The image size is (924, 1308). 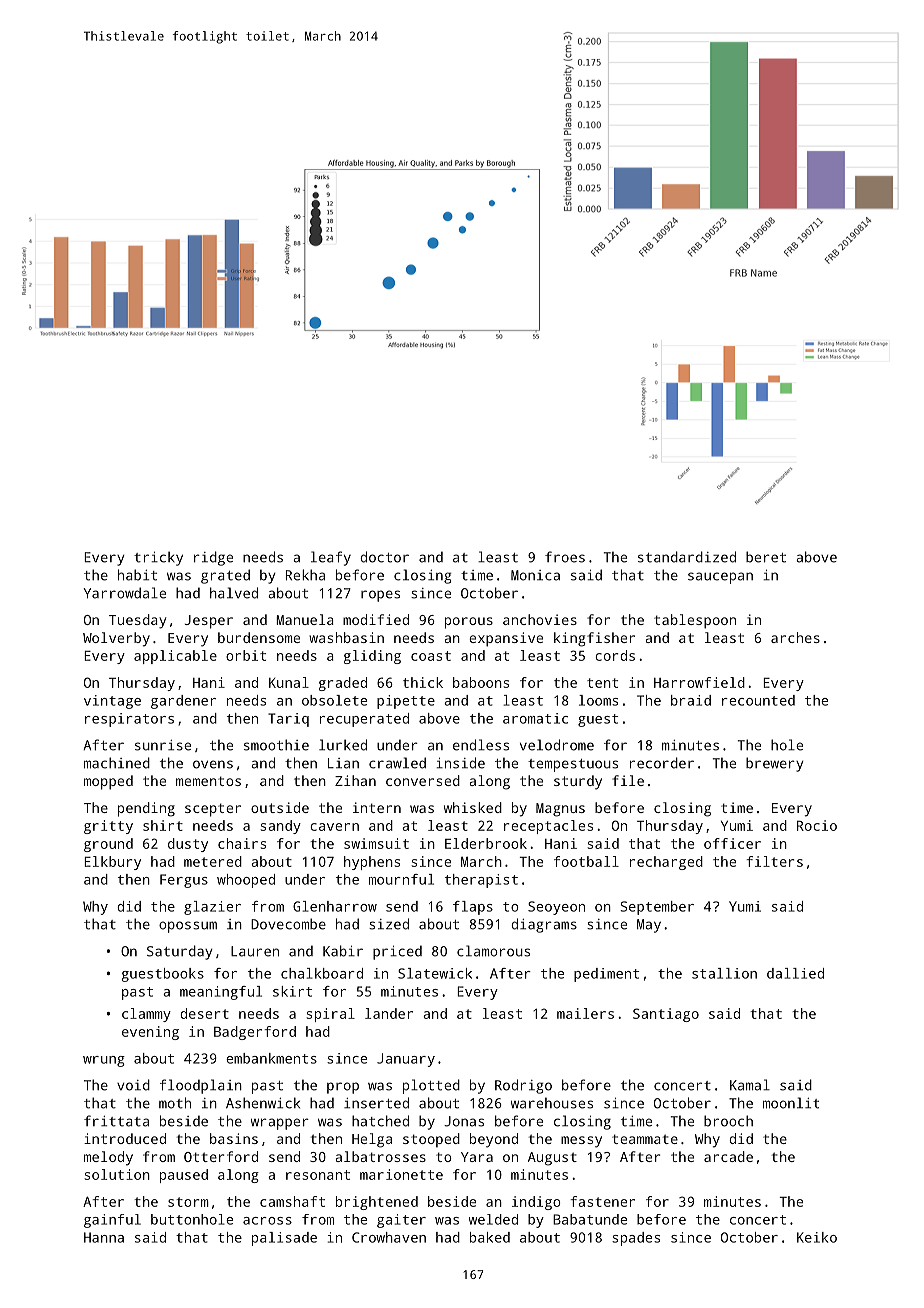 What do you see at coordinates (795, 973) in the screenshot?
I see `dallied` at bounding box center [795, 973].
